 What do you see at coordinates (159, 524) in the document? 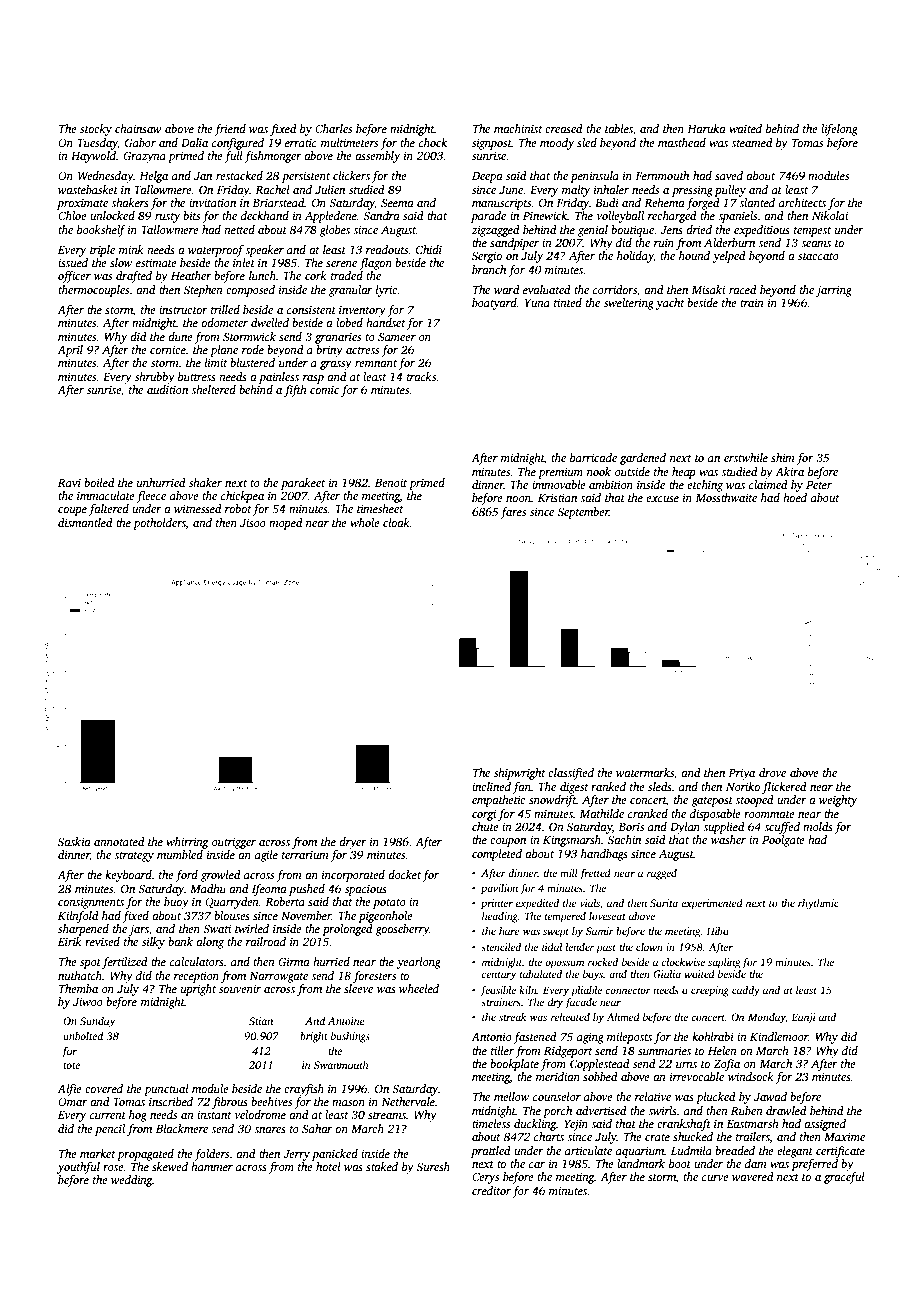
I see `potholders` at bounding box center [159, 524].
